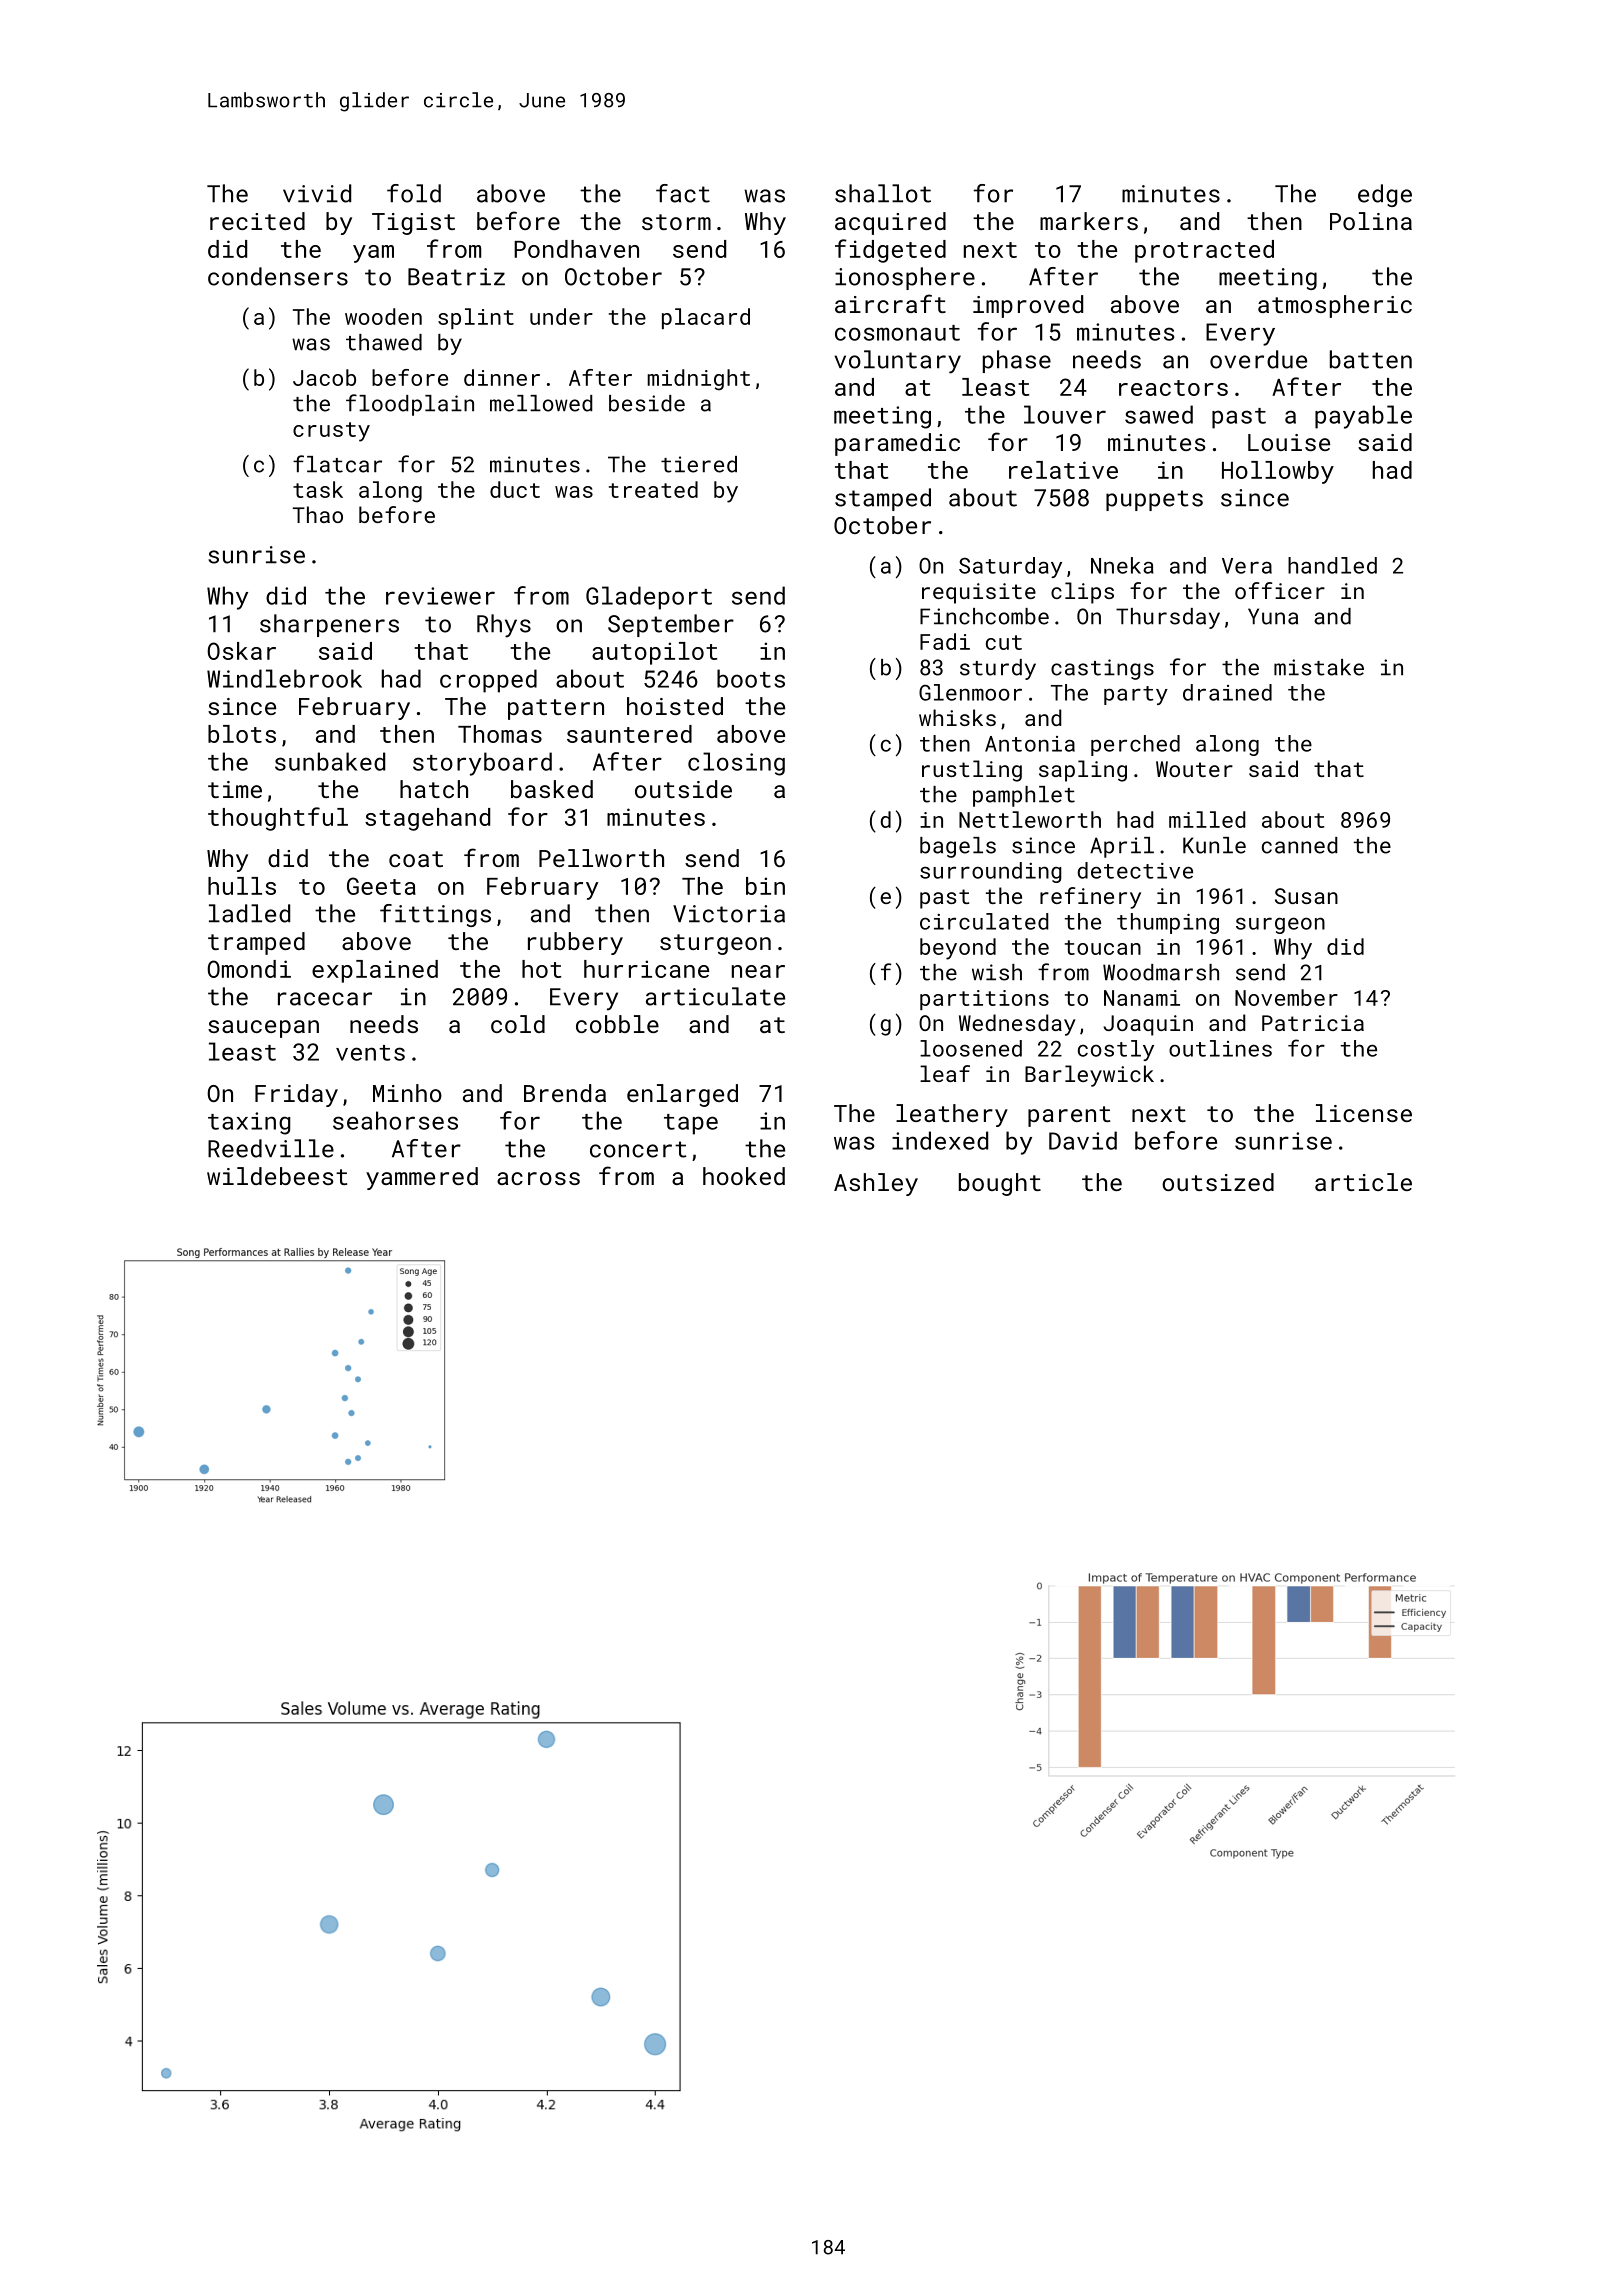  Describe the element at coordinates (984, 616) in the screenshot. I see `Finchcombe` at that location.
